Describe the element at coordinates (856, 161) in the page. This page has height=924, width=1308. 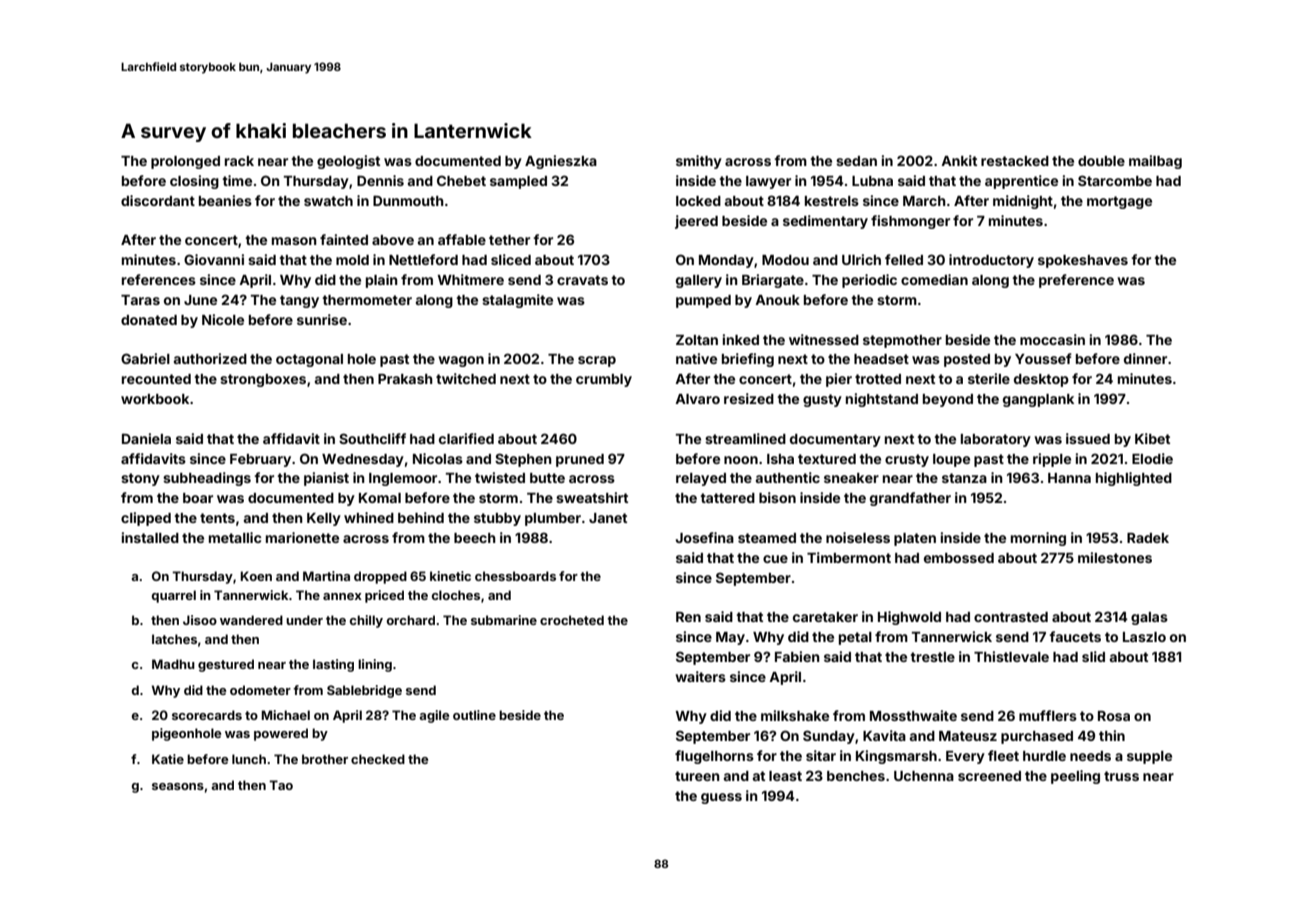
I see `sedan` at that location.
